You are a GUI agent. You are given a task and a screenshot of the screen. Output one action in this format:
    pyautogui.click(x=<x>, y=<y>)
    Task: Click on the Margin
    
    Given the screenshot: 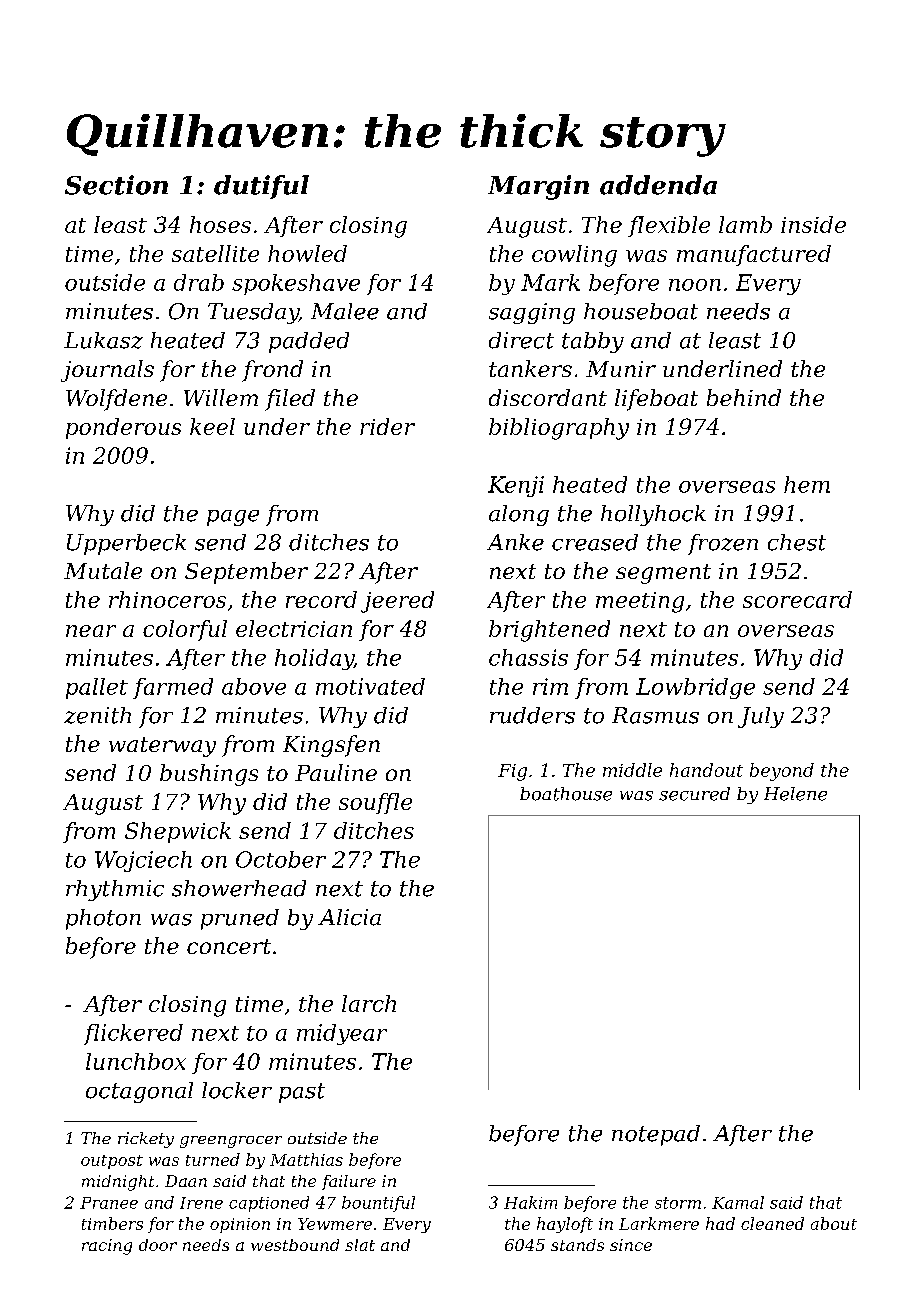 What is the action you would take?
    pyautogui.click(x=538, y=187)
